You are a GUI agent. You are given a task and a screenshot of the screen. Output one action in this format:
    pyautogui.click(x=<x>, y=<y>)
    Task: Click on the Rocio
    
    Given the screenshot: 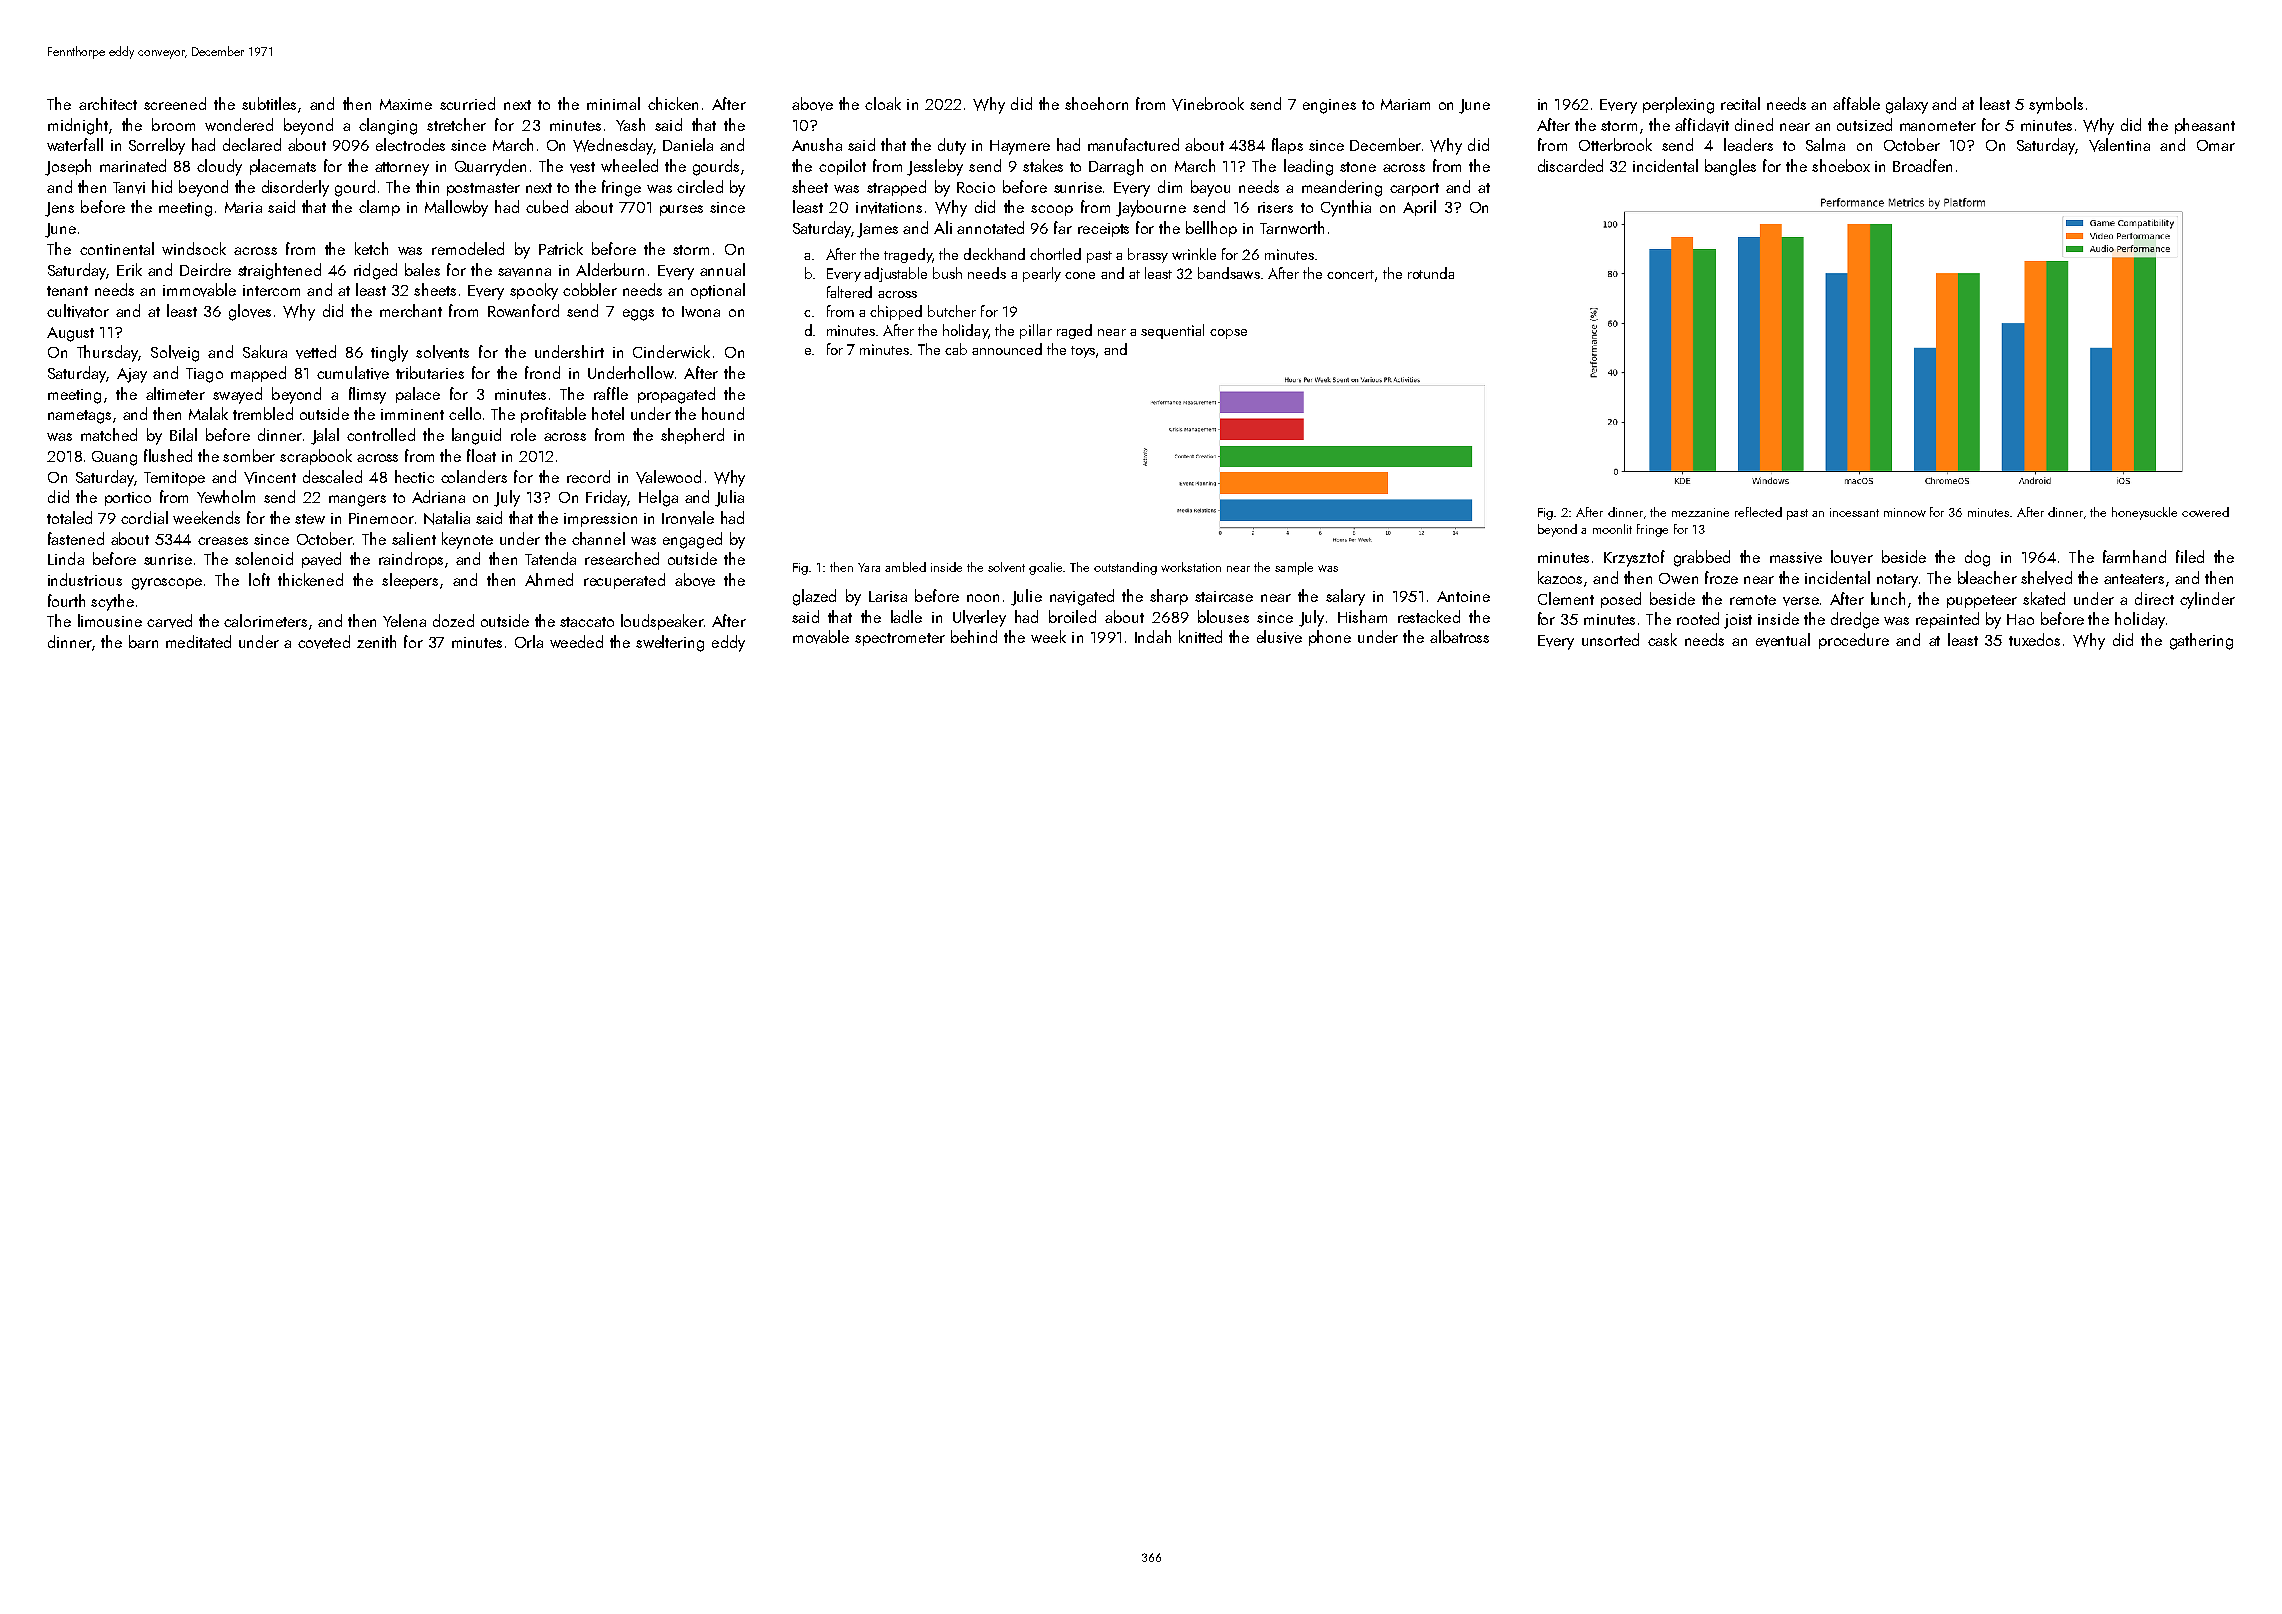 What is the action you would take?
    pyautogui.click(x=976, y=187)
